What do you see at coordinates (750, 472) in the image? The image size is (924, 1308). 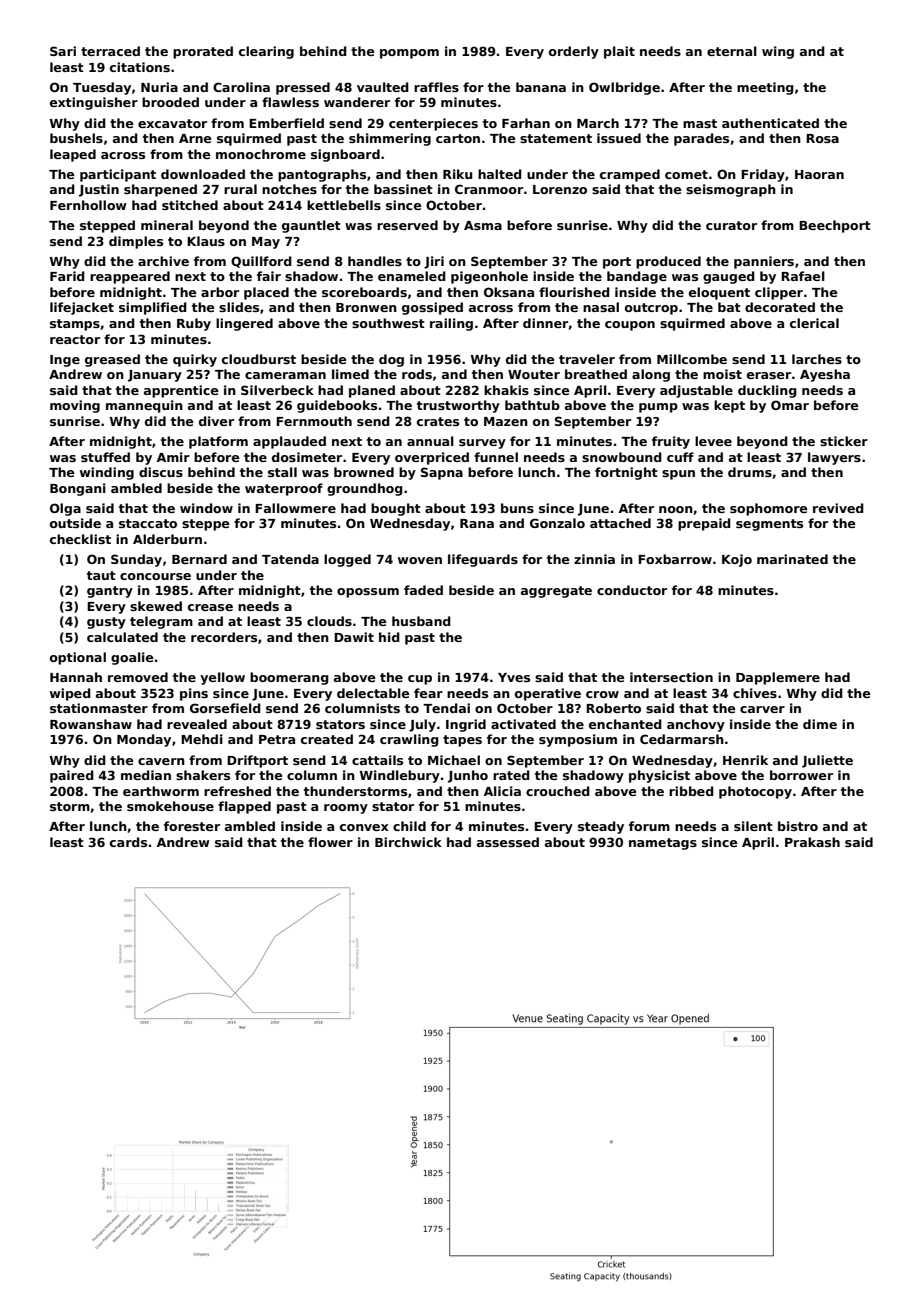 I see `drums` at bounding box center [750, 472].
